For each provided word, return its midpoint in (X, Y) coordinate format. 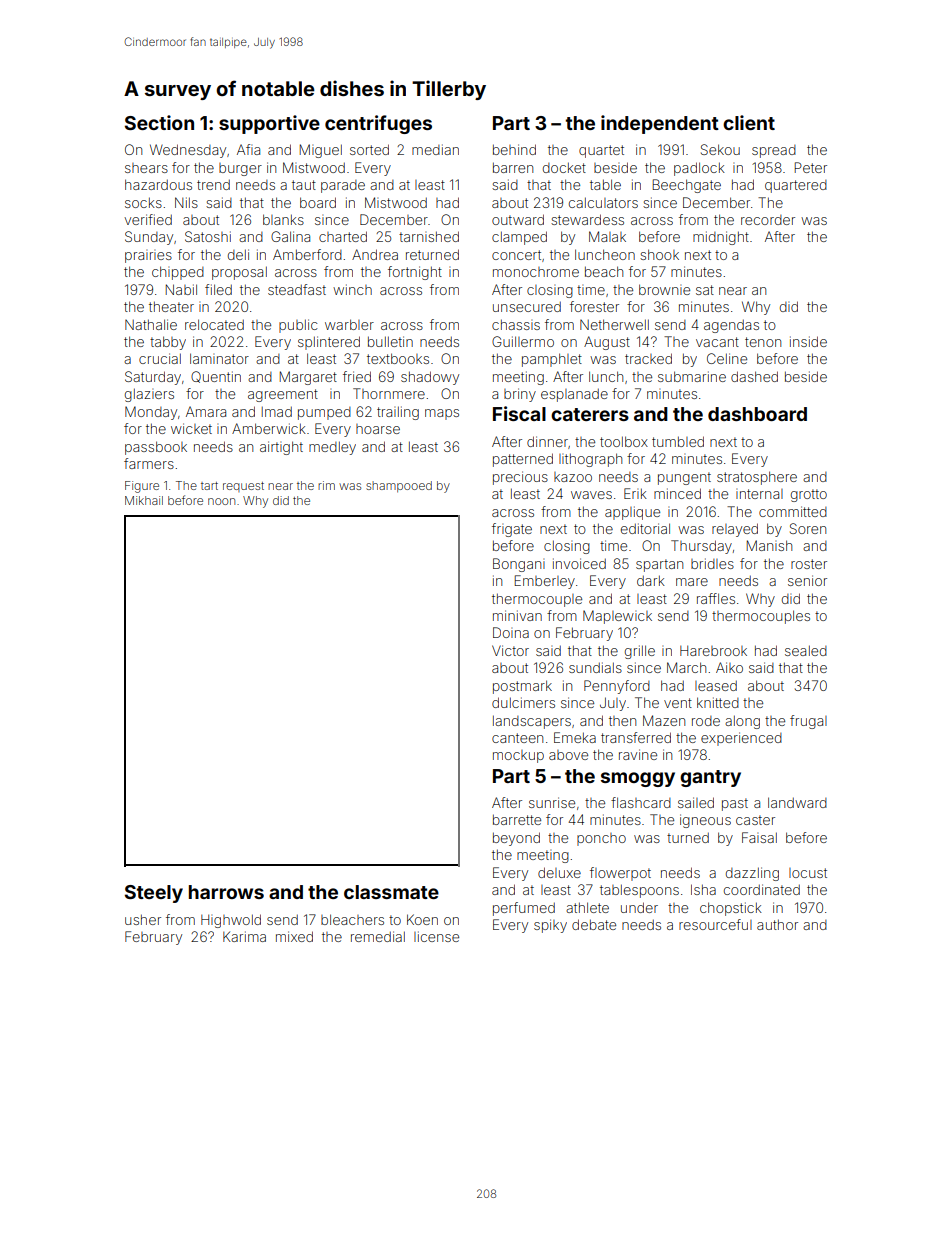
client (749, 122)
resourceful (715, 924)
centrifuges (378, 124)
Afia (248, 149)
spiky (550, 926)
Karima (244, 936)
